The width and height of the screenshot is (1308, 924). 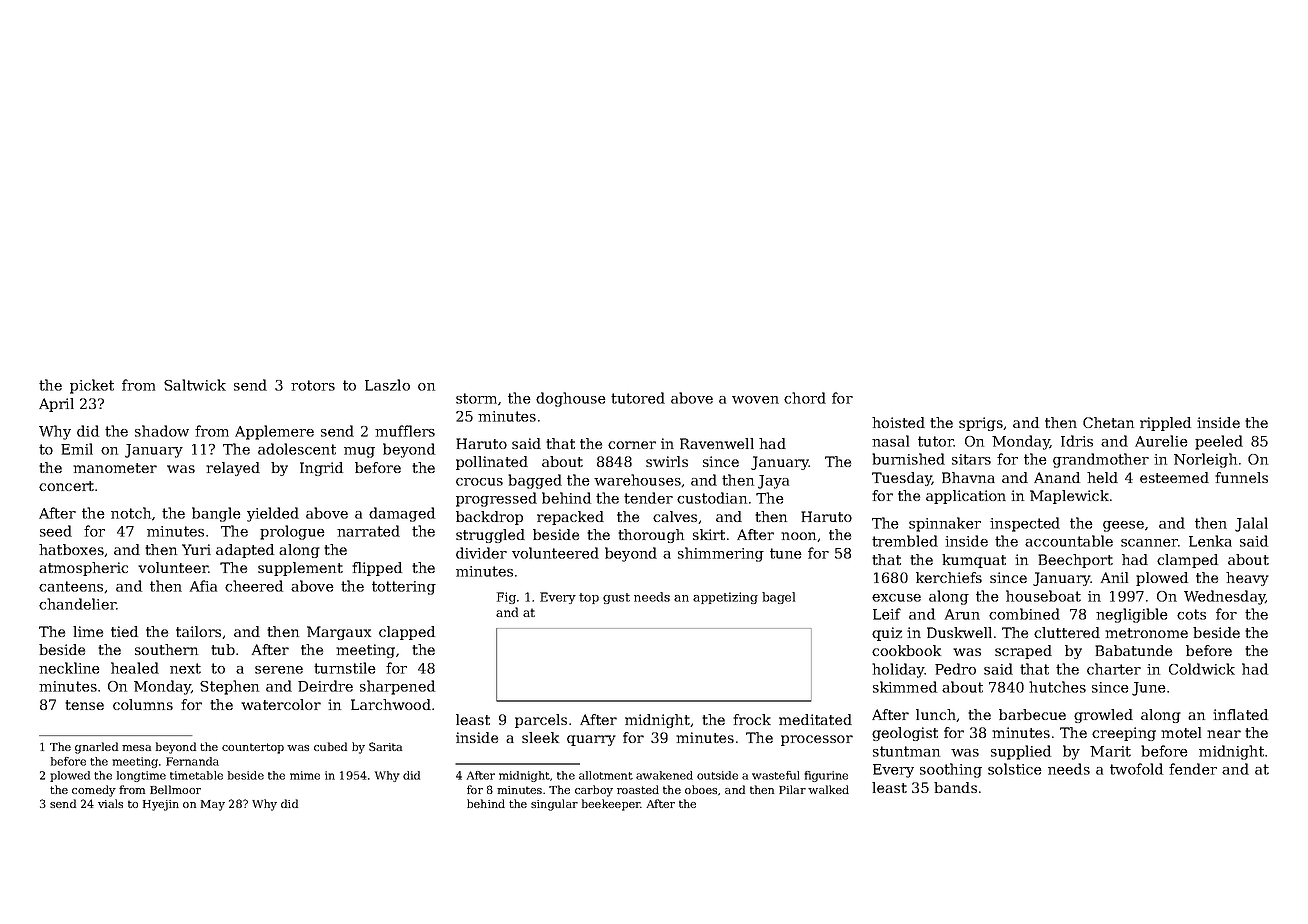 What do you see at coordinates (253, 748) in the screenshot?
I see `countertop` at bounding box center [253, 748].
